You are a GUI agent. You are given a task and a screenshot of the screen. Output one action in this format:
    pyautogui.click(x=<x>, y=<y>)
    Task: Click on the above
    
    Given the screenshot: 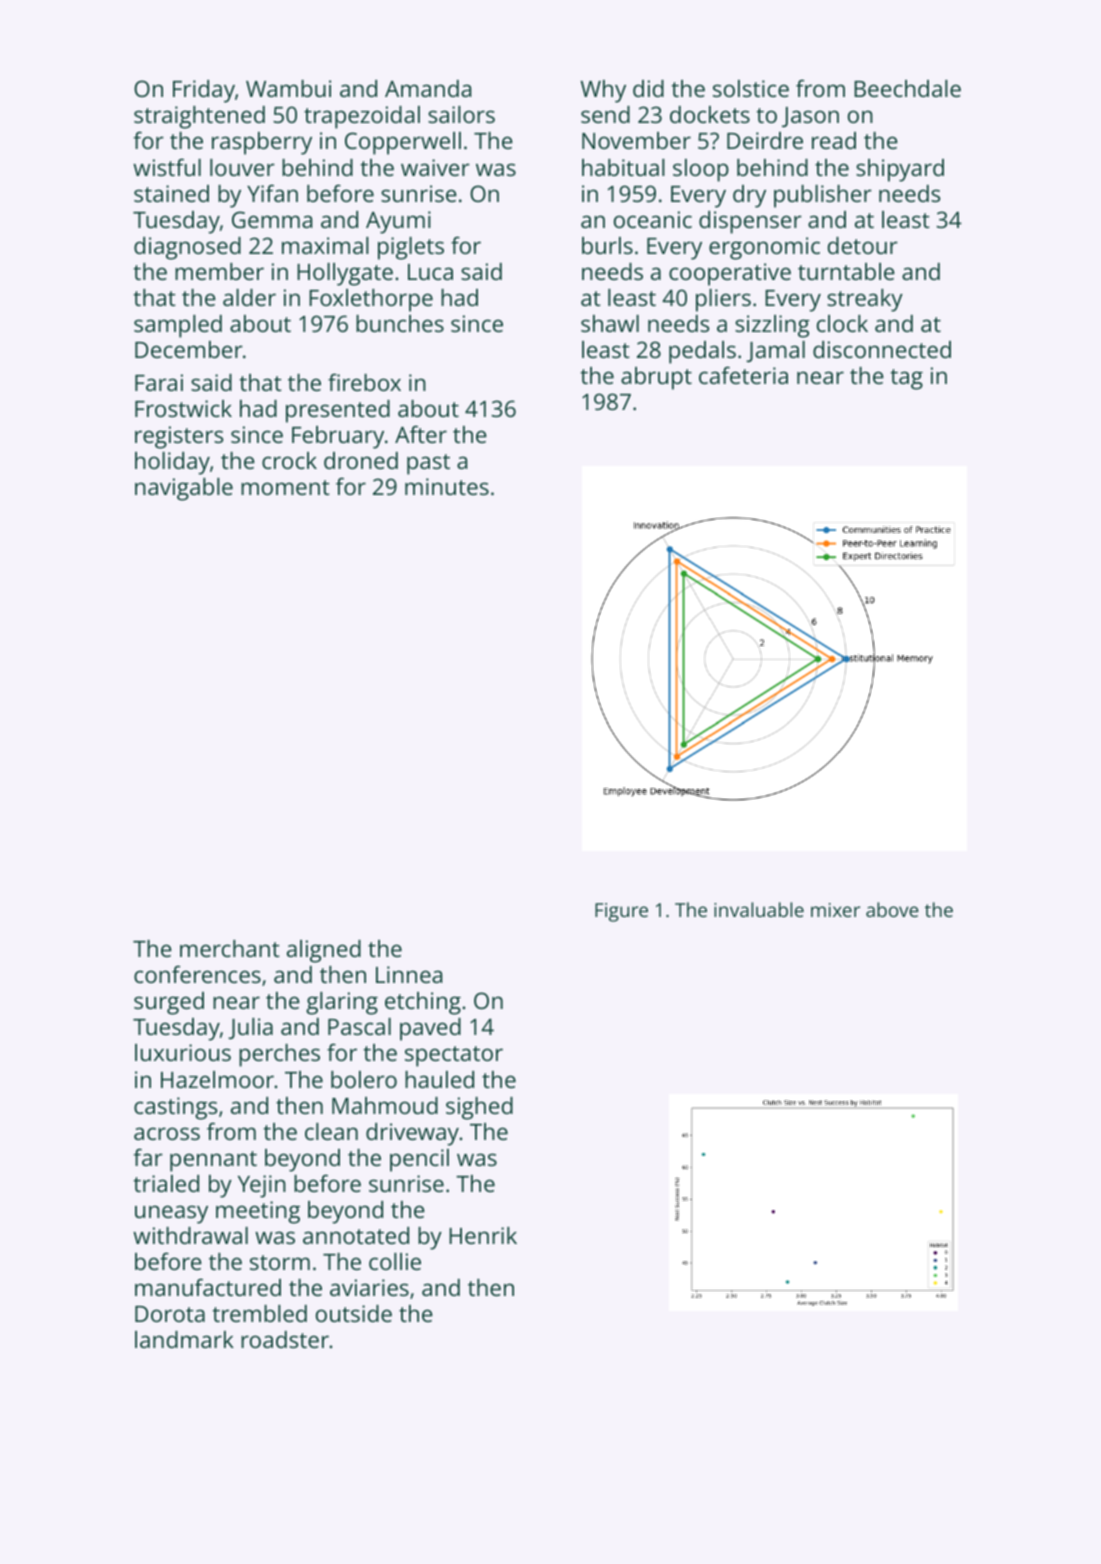 What is the action you would take?
    pyautogui.click(x=892, y=909)
